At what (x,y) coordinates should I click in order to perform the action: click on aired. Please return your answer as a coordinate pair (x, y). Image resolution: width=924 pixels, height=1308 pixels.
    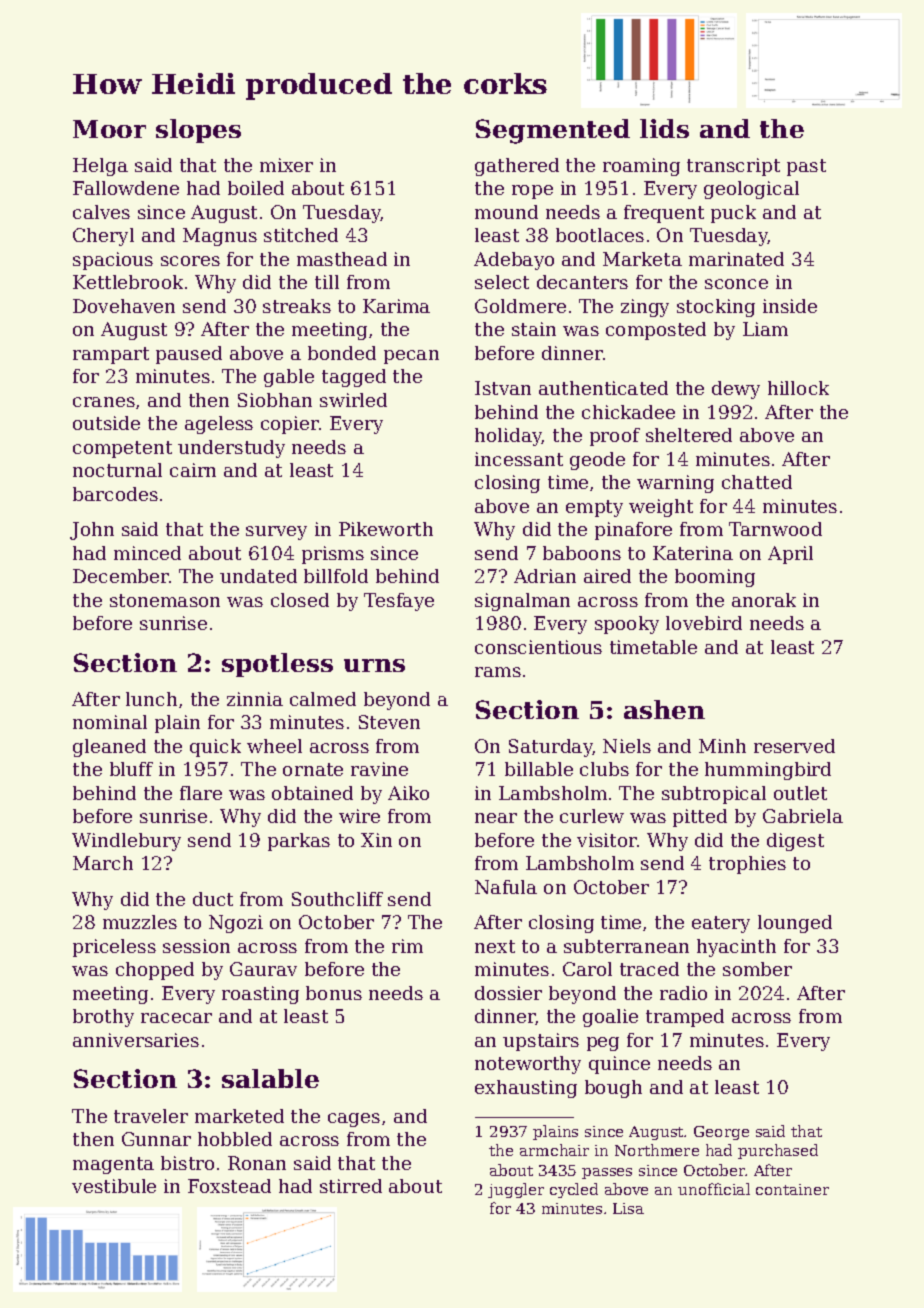
    Looking at the image, I should click on (607, 576).
